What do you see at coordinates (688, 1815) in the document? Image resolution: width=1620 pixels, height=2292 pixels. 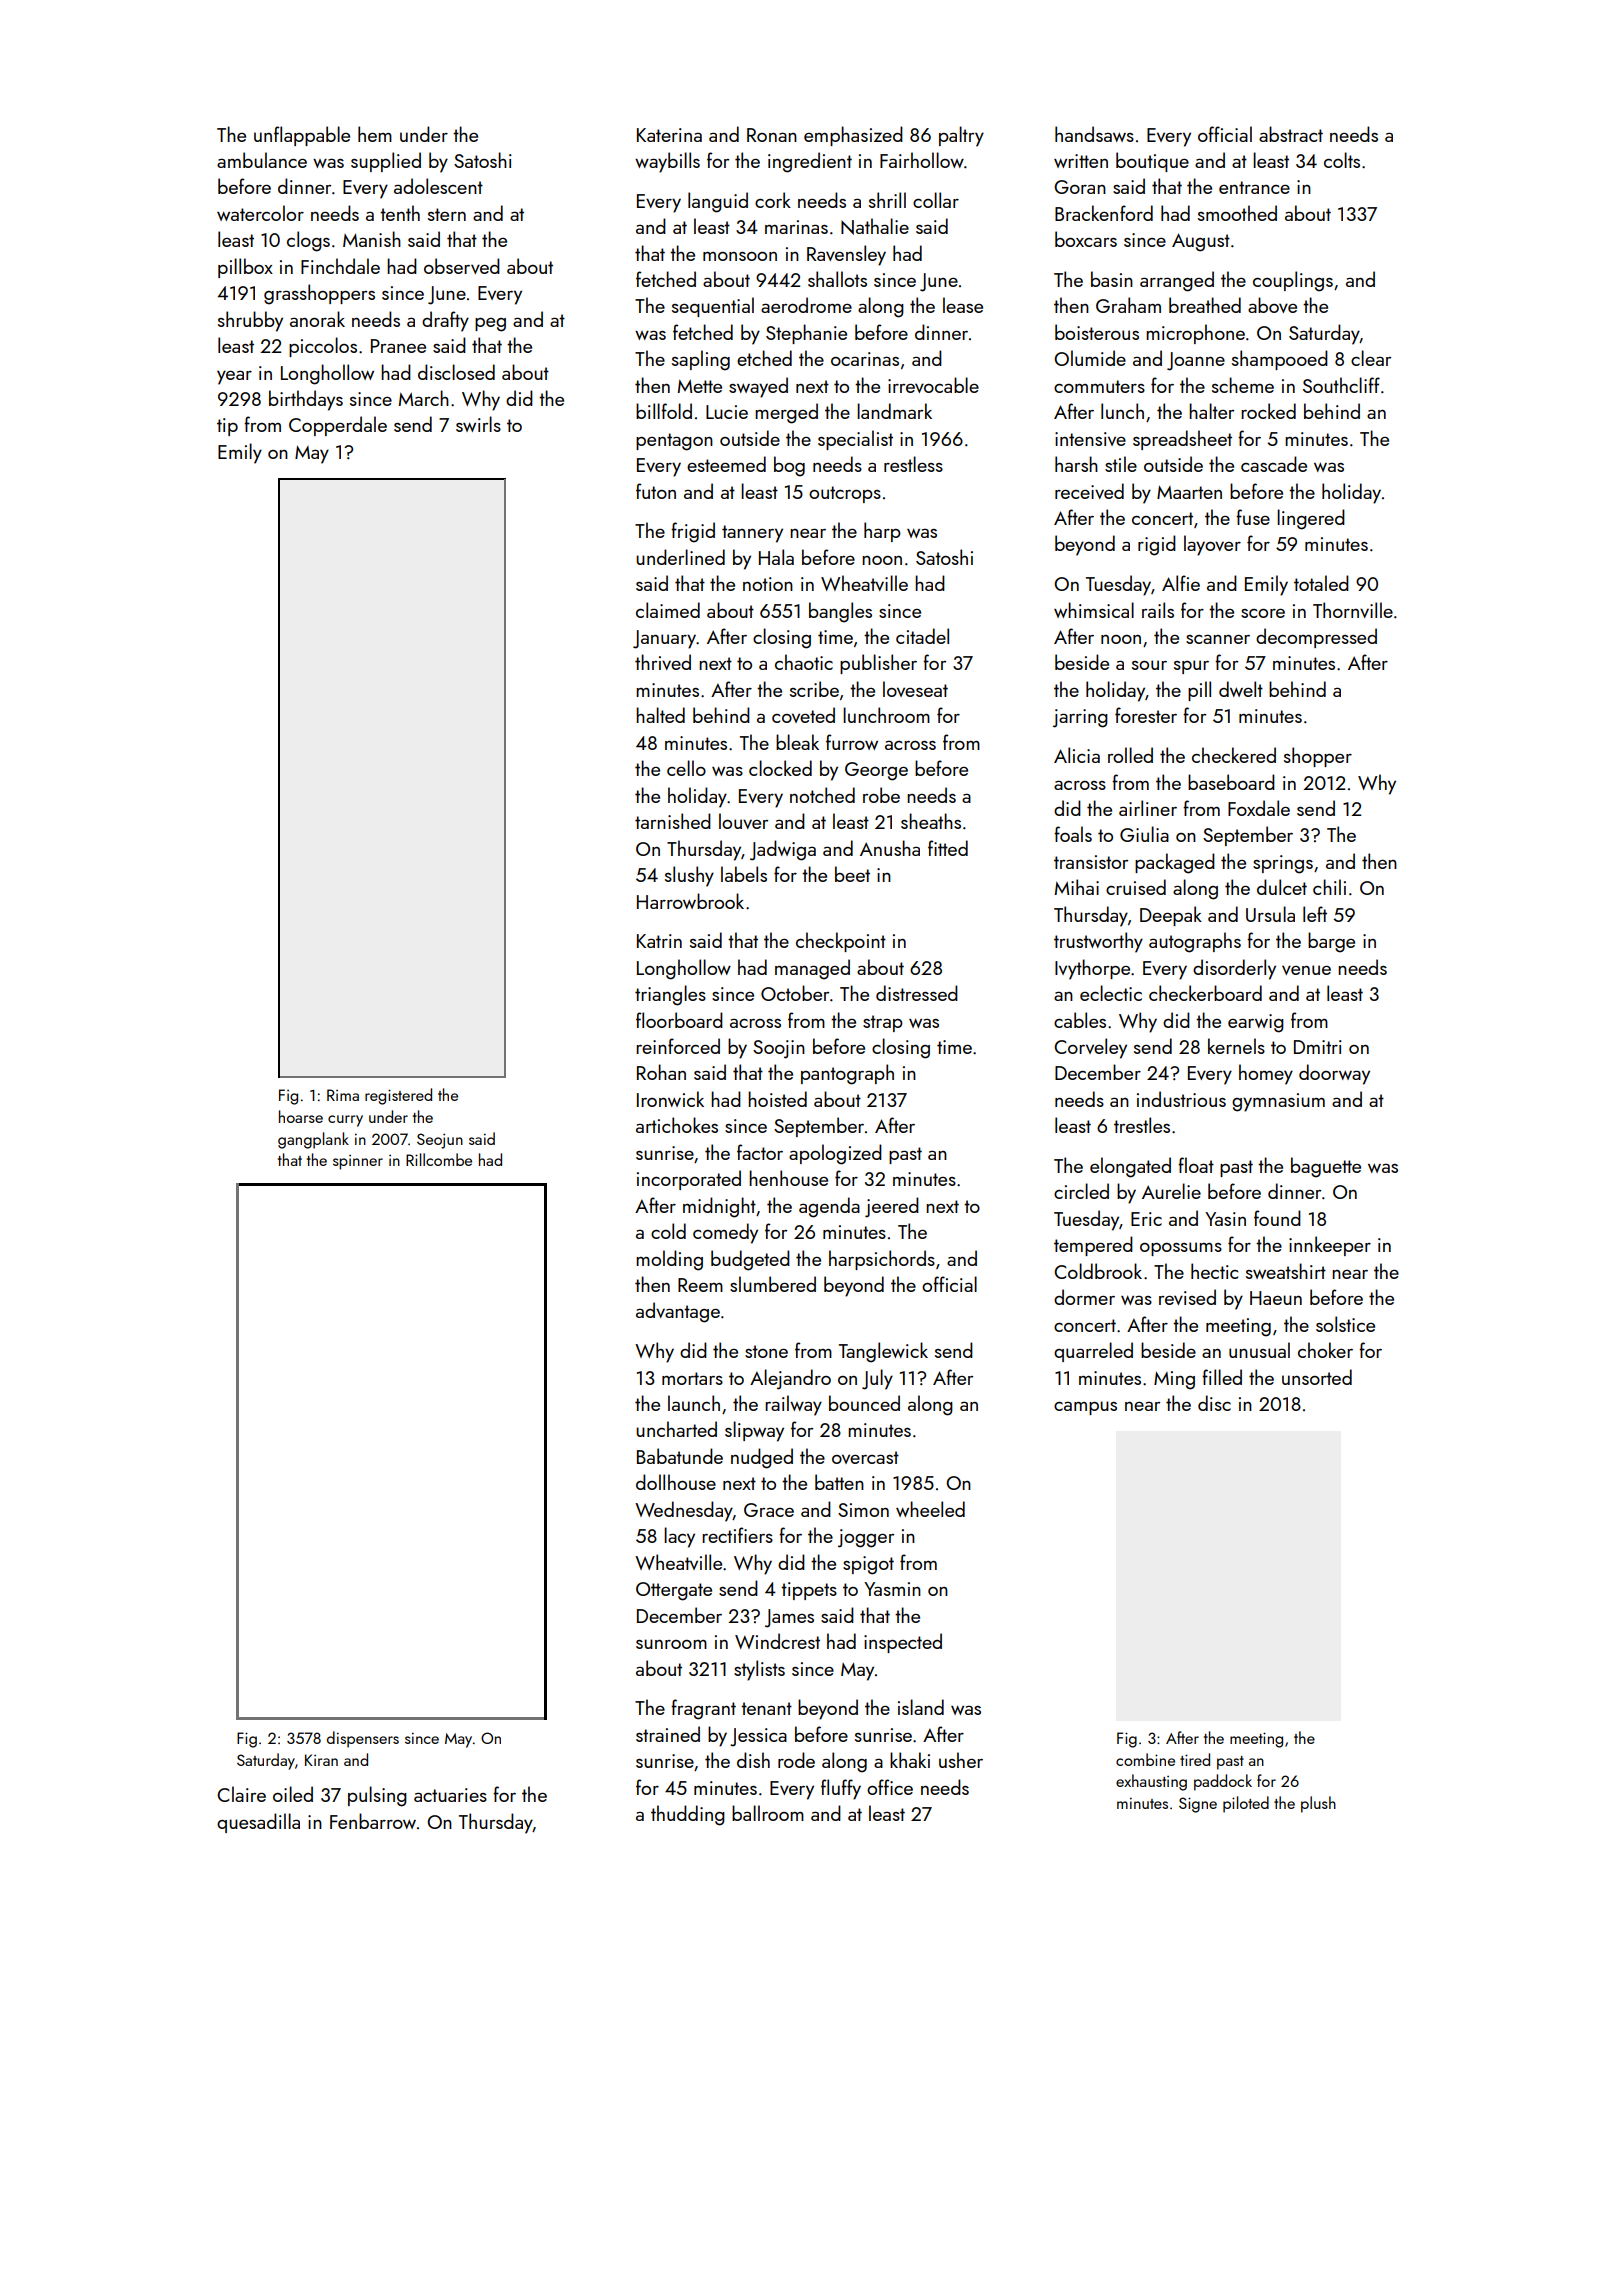 I see `thudding` at bounding box center [688, 1815].
